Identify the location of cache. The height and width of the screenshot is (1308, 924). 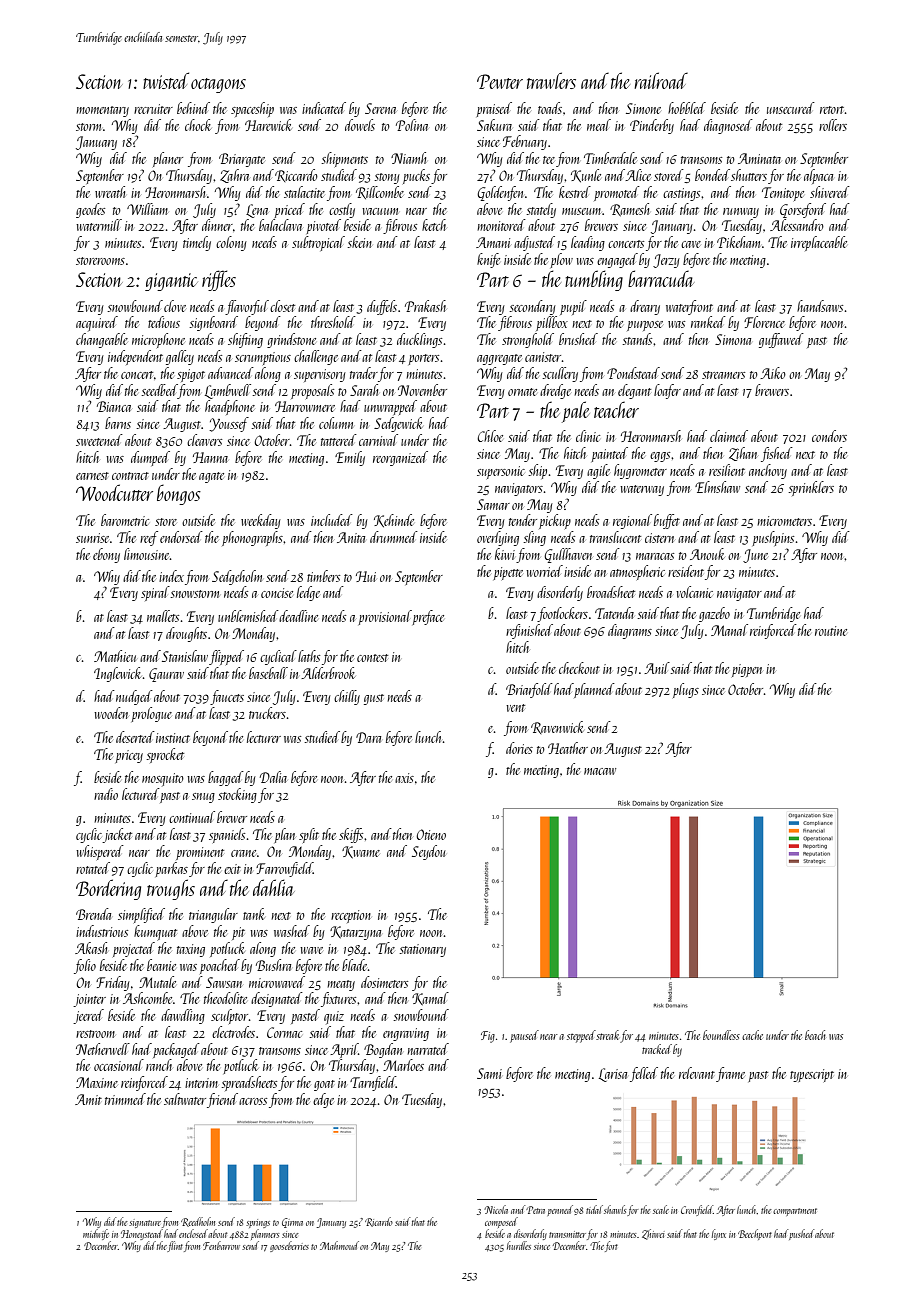
(752, 1035).
